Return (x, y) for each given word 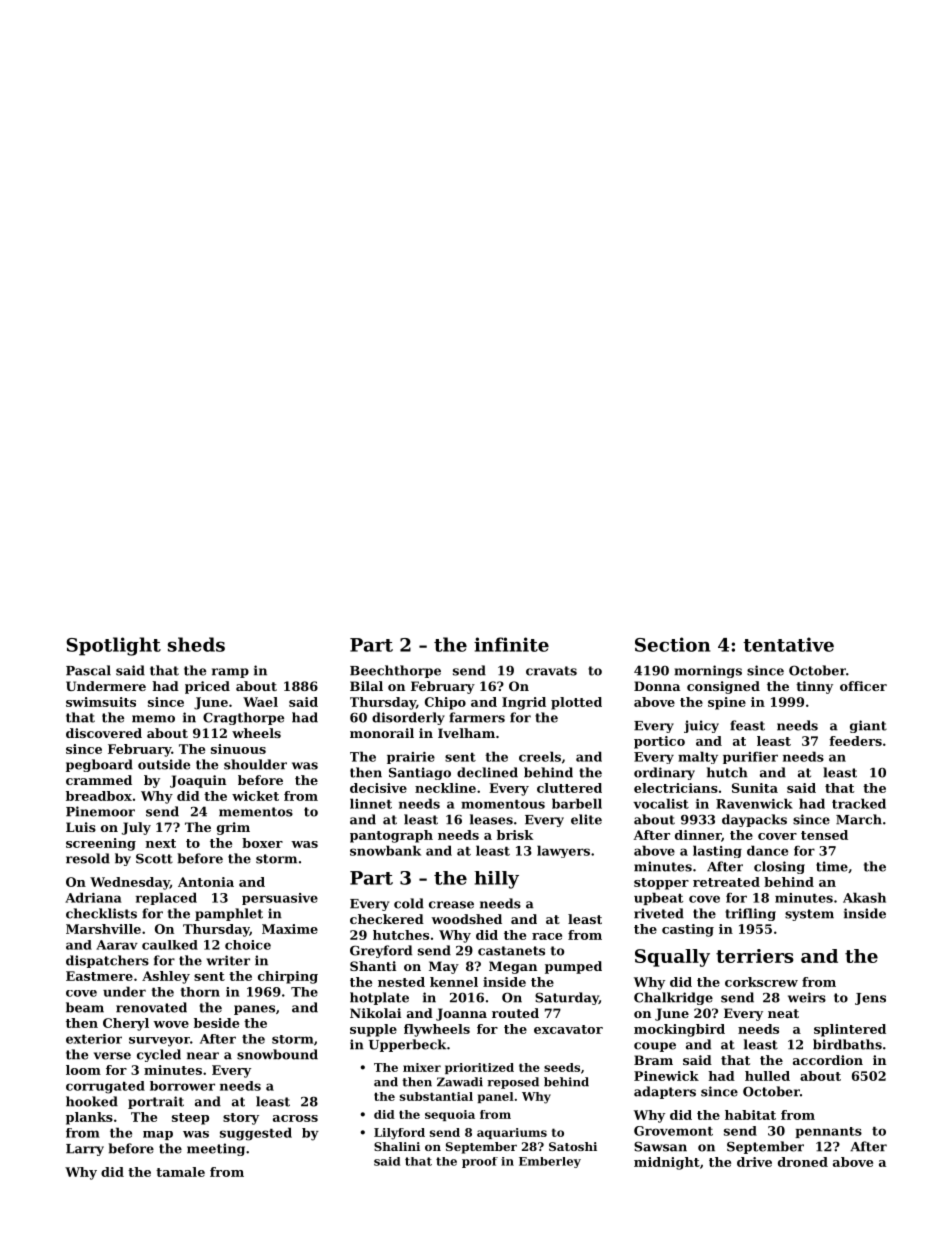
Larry (85, 1150)
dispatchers (107, 961)
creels (540, 756)
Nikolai (375, 1013)
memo (153, 719)
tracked (859, 803)
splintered (850, 1030)
